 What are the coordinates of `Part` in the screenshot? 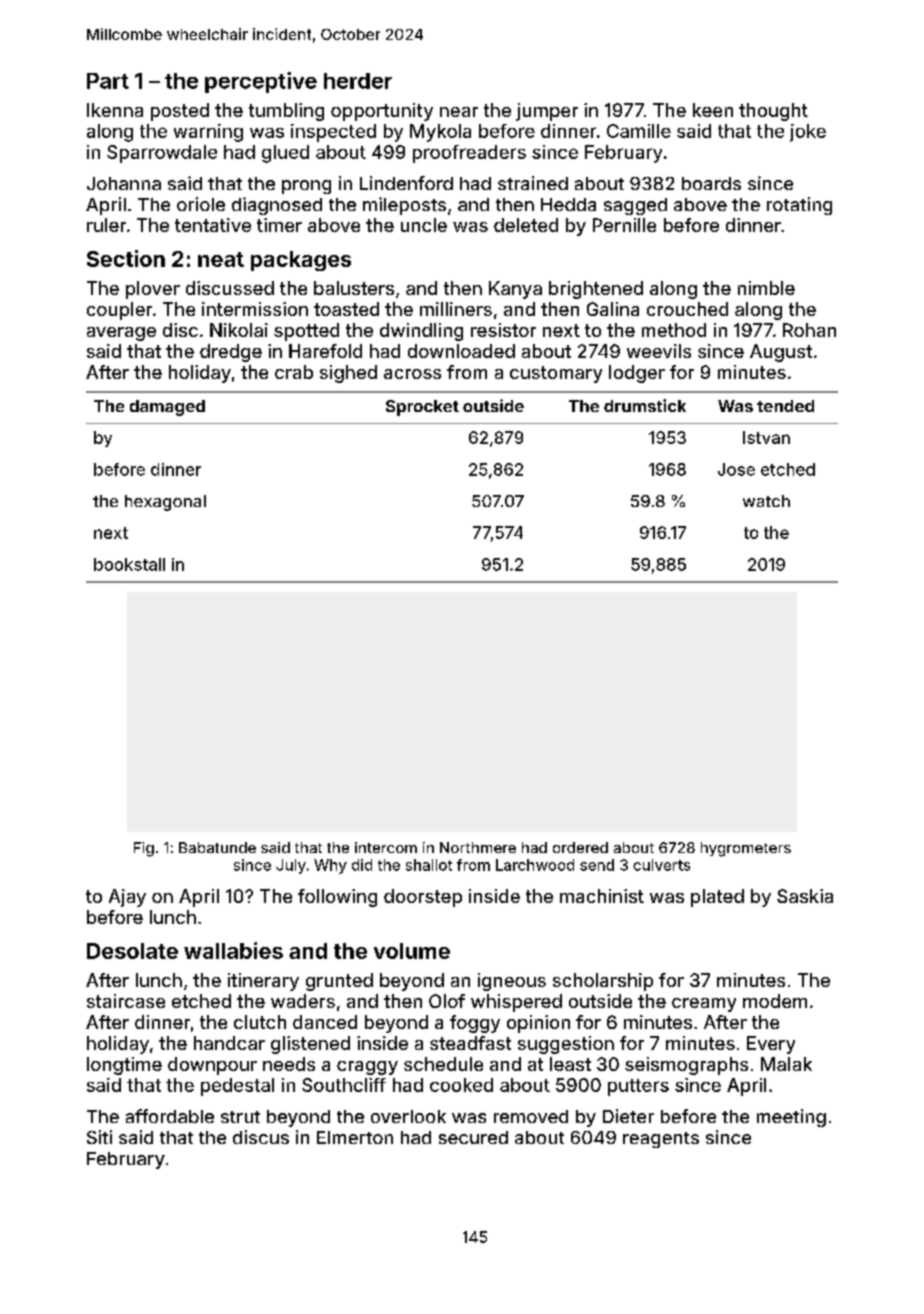 It's located at (108, 81).
